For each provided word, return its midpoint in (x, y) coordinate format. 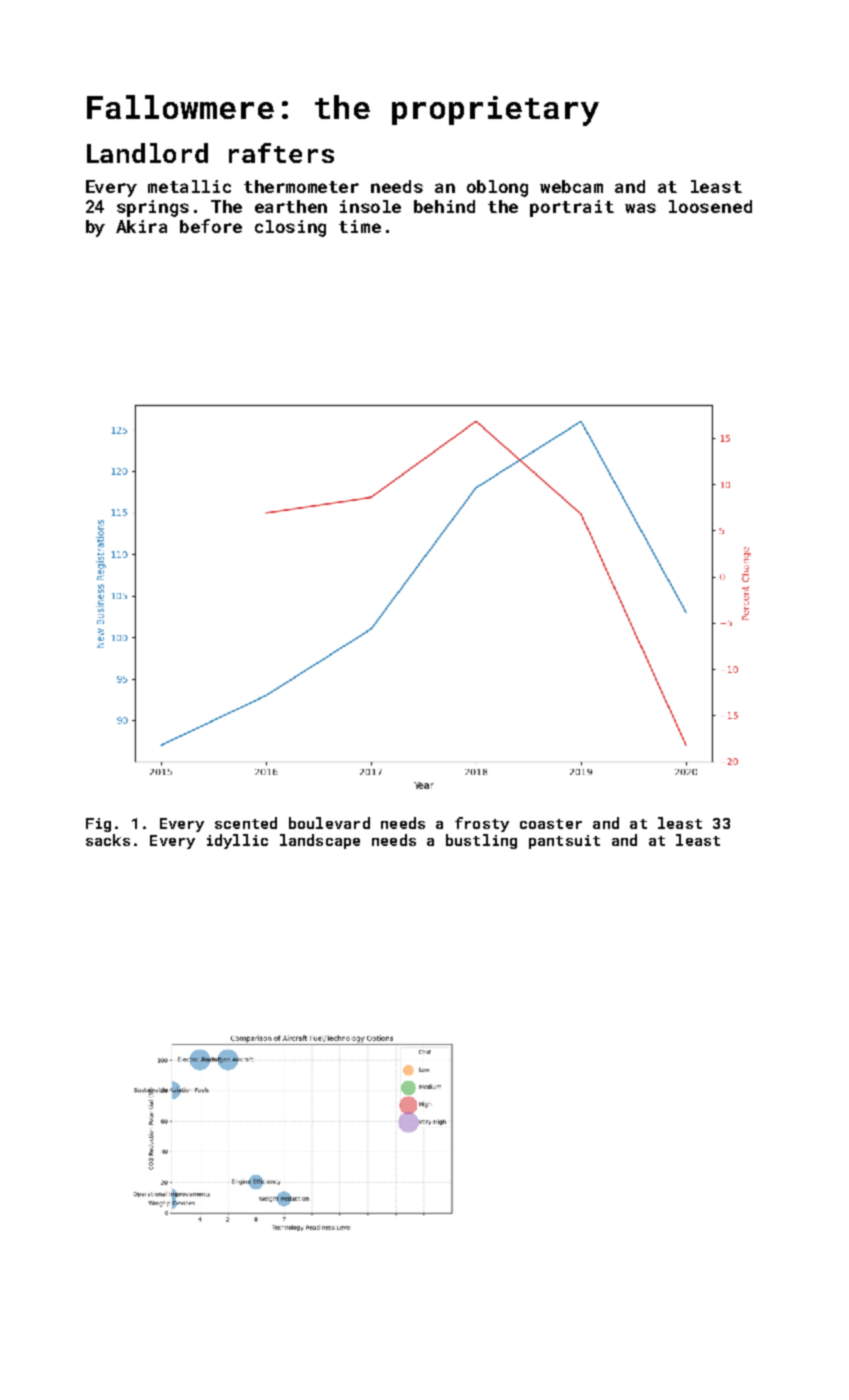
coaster (551, 824)
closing (290, 228)
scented (246, 823)
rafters (281, 153)
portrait (572, 208)
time (360, 226)
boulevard (329, 823)
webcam (571, 186)
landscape (320, 841)
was (640, 208)
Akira (141, 226)
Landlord (147, 153)
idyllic (237, 841)
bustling (481, 841)
